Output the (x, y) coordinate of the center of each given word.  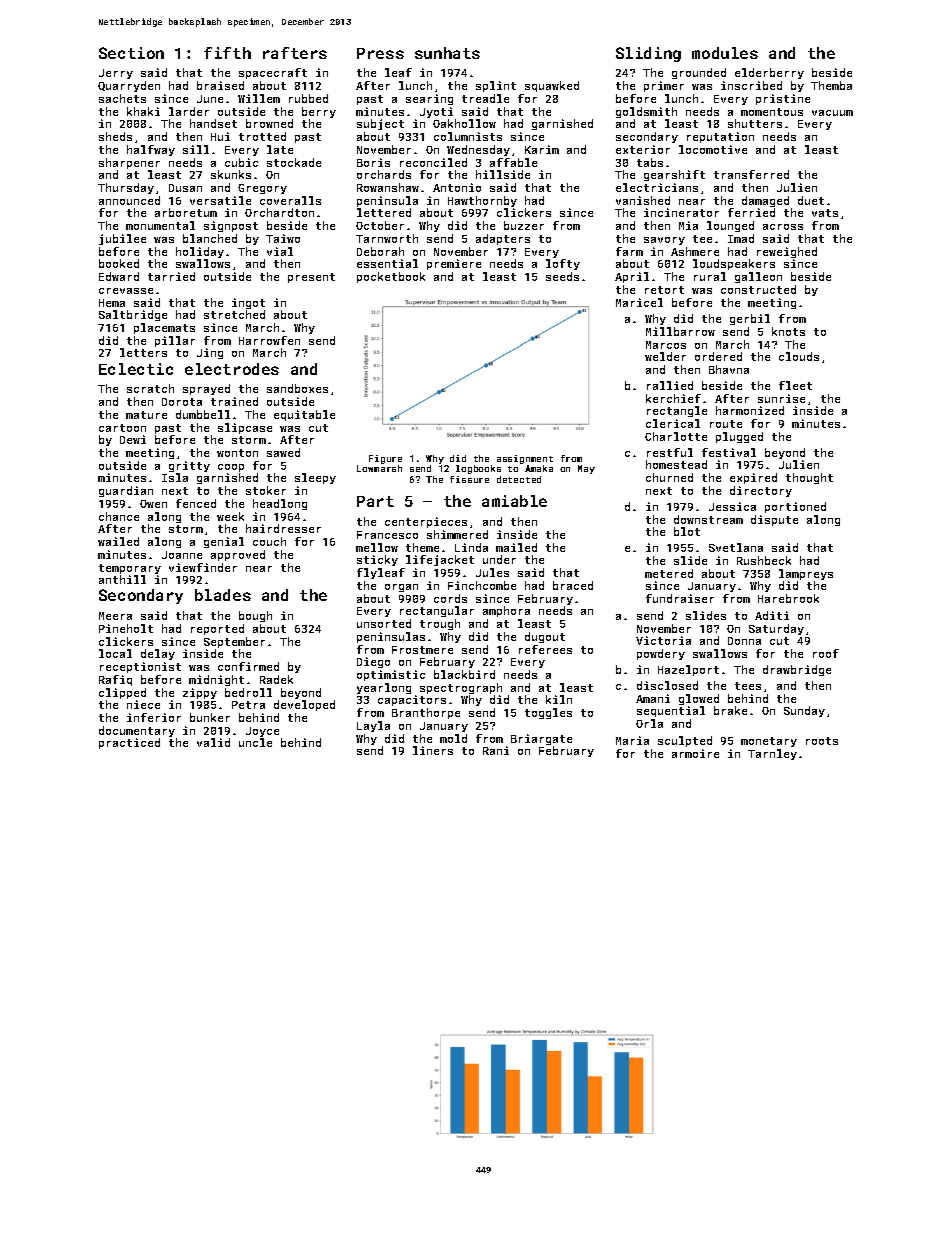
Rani (496, 750)
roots (822, 741)
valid (213, 742)
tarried (171, 276)
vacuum (832, 113)
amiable (514, 501)
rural (710, 276)
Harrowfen (269, 340)
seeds (562, 276)
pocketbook (391, 277)
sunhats (447, 53)
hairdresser (283, 528)
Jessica (732, 506)
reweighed (787, 252)
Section (131, 53)
